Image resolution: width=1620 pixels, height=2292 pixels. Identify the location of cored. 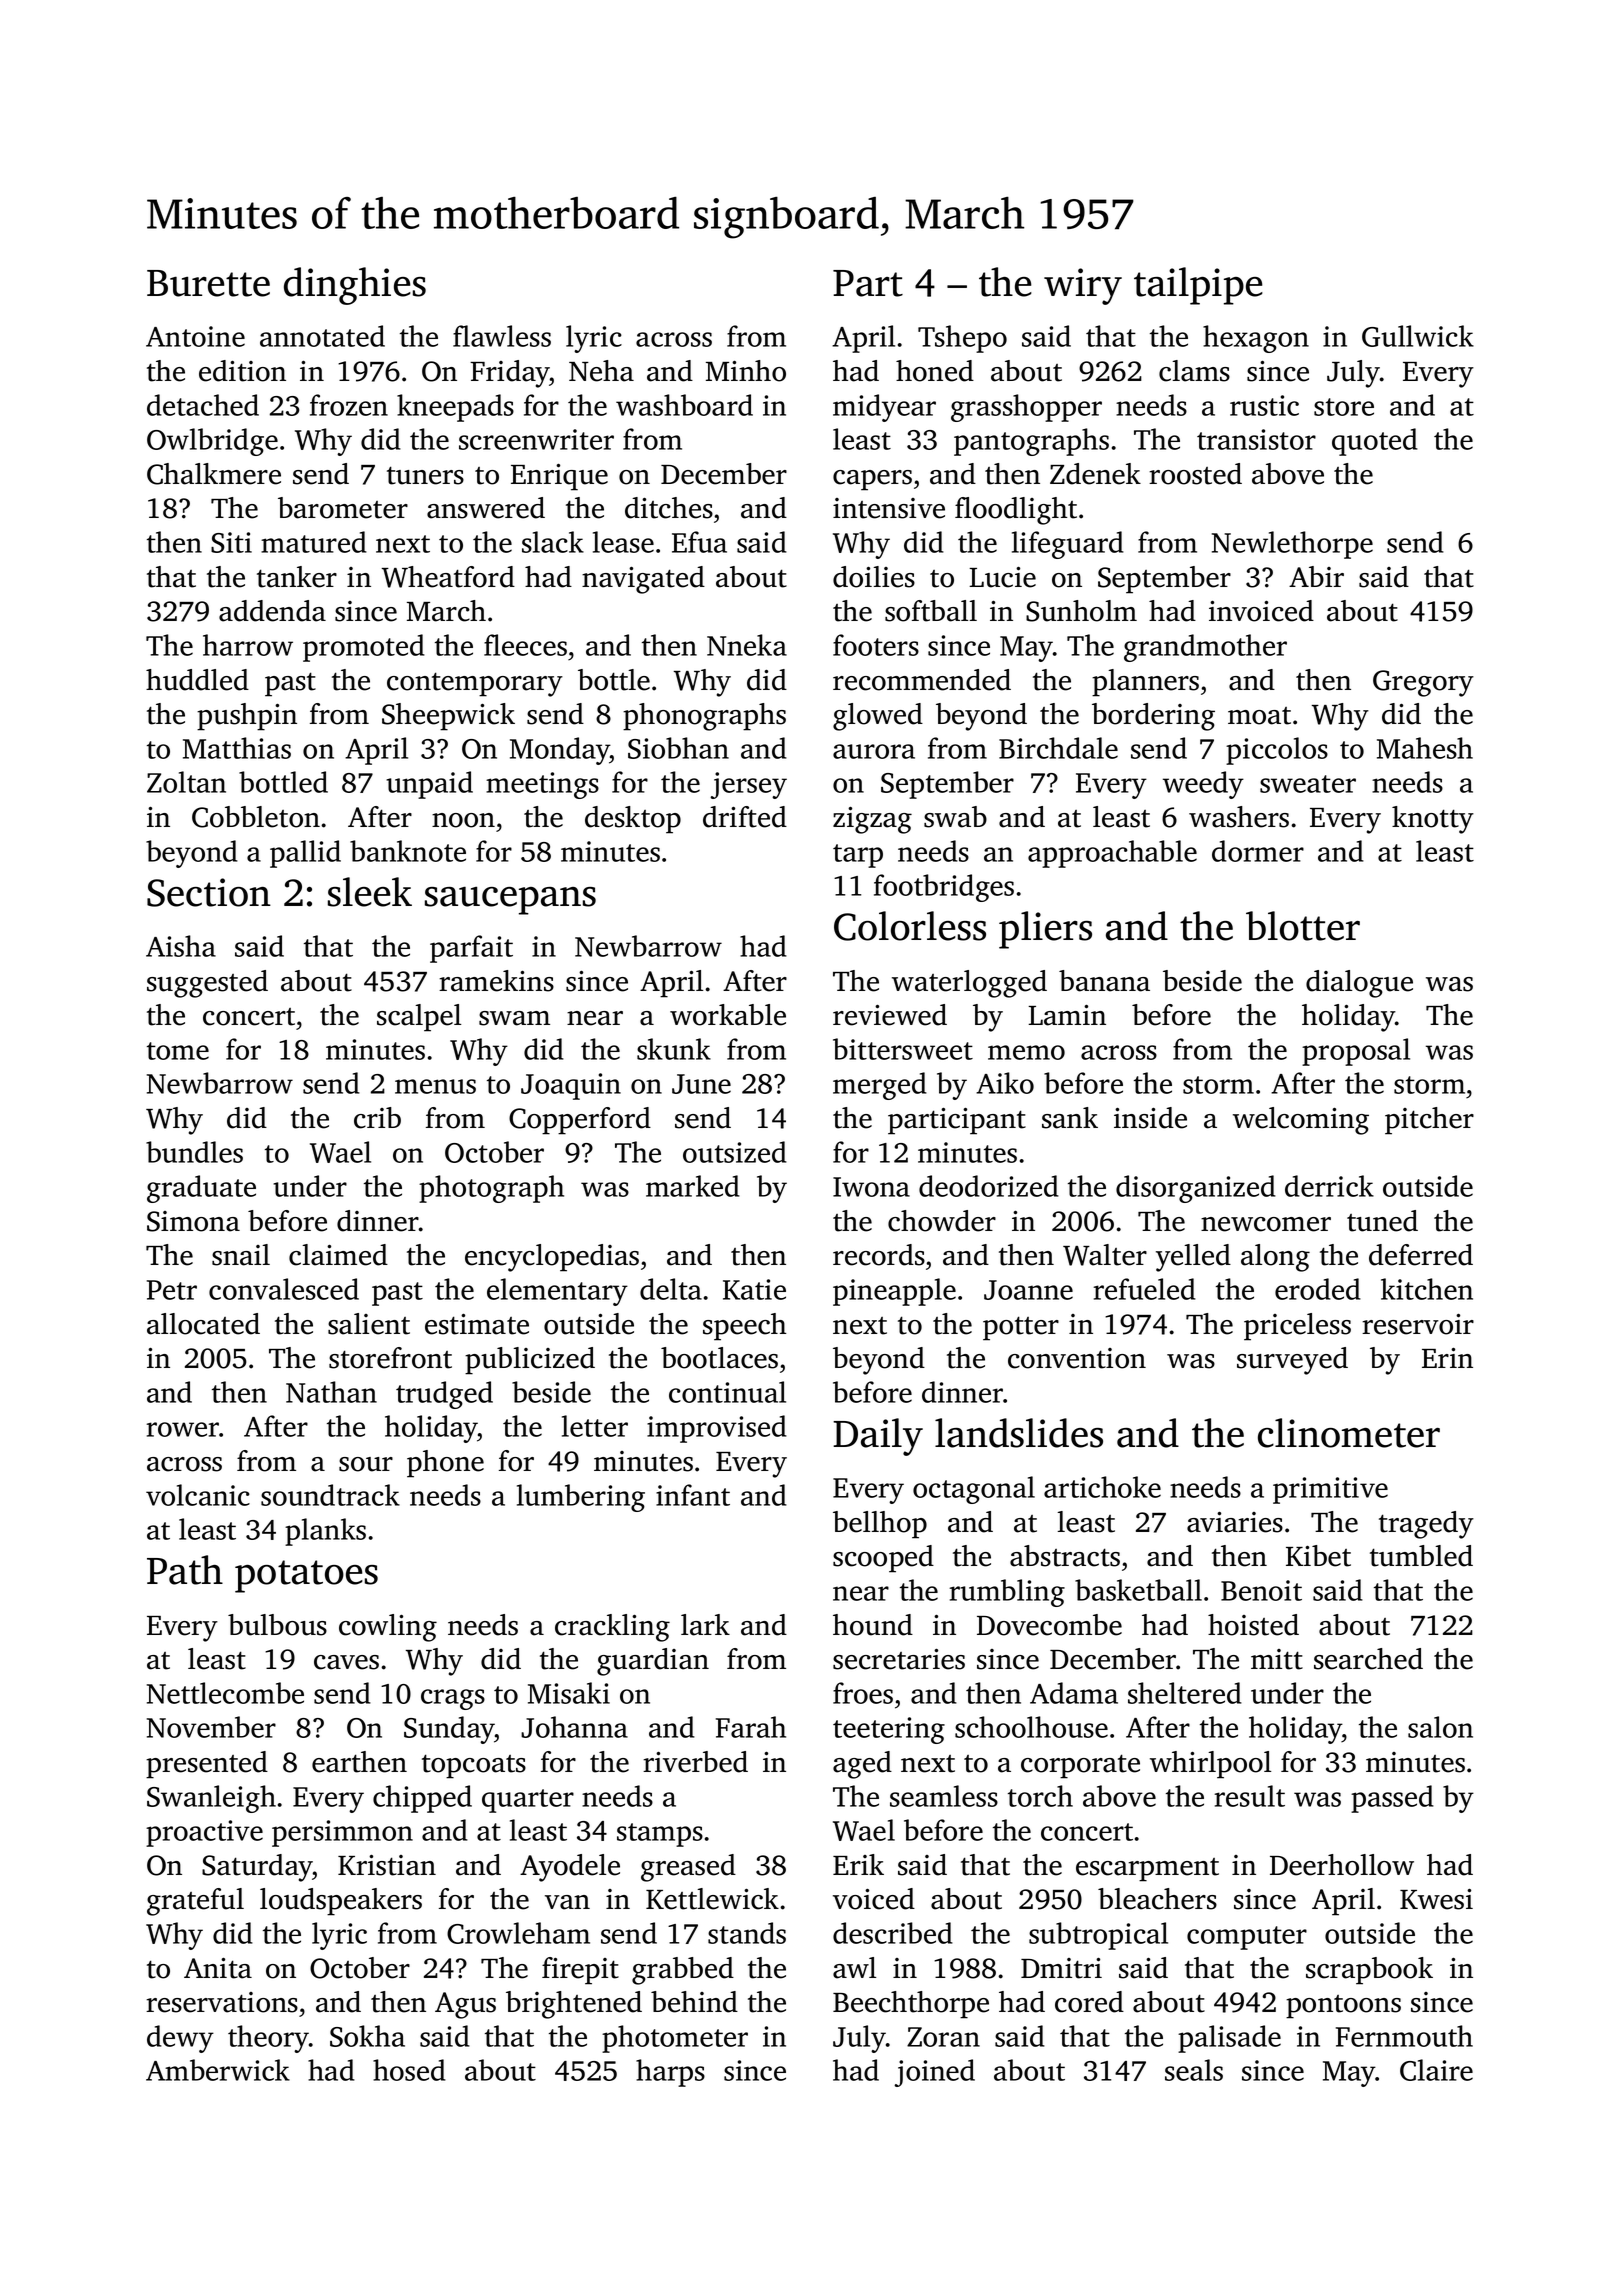
(1089, 2002).
